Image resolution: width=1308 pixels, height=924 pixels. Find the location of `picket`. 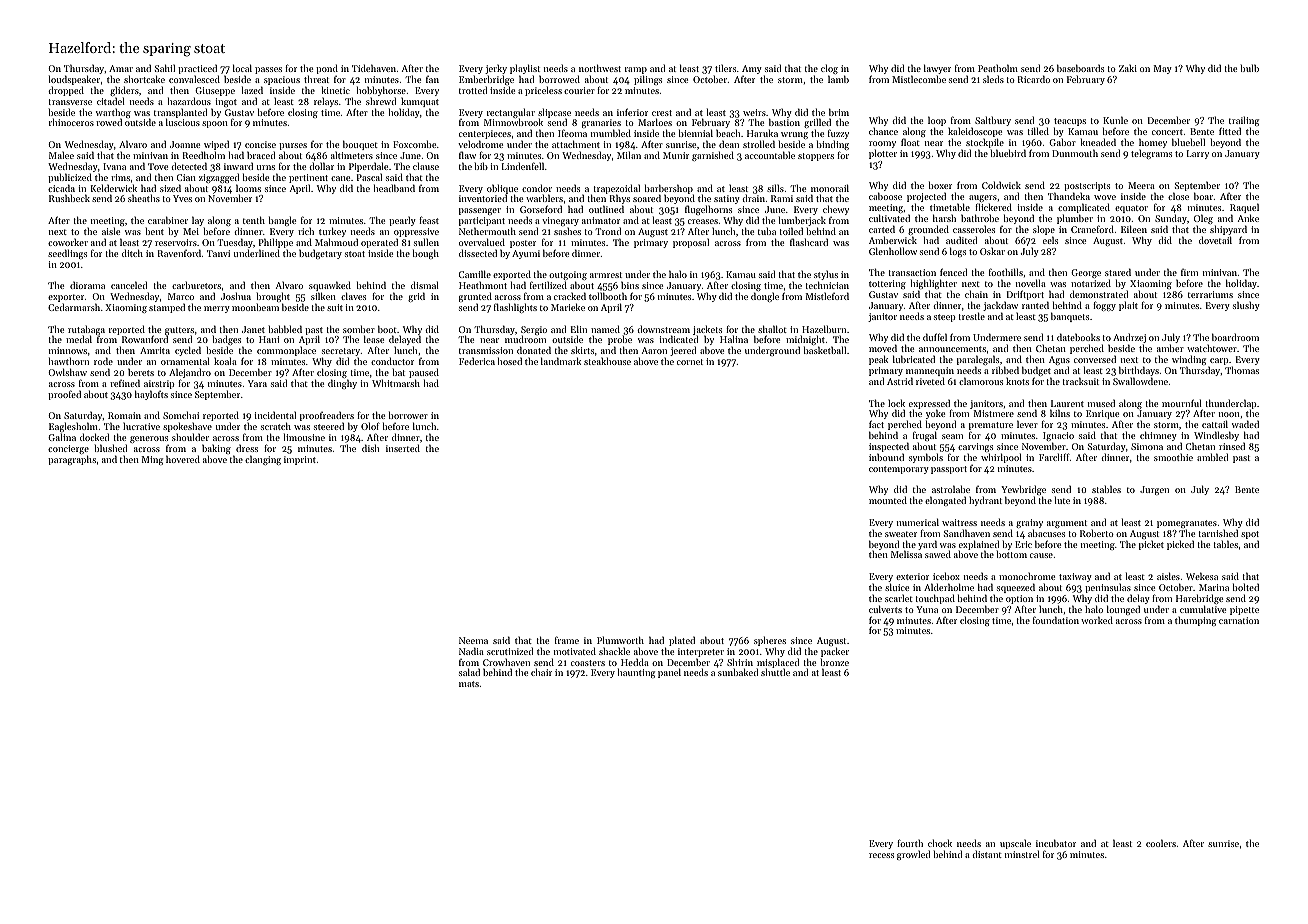

picket is located at coordinates (1151, 545).
